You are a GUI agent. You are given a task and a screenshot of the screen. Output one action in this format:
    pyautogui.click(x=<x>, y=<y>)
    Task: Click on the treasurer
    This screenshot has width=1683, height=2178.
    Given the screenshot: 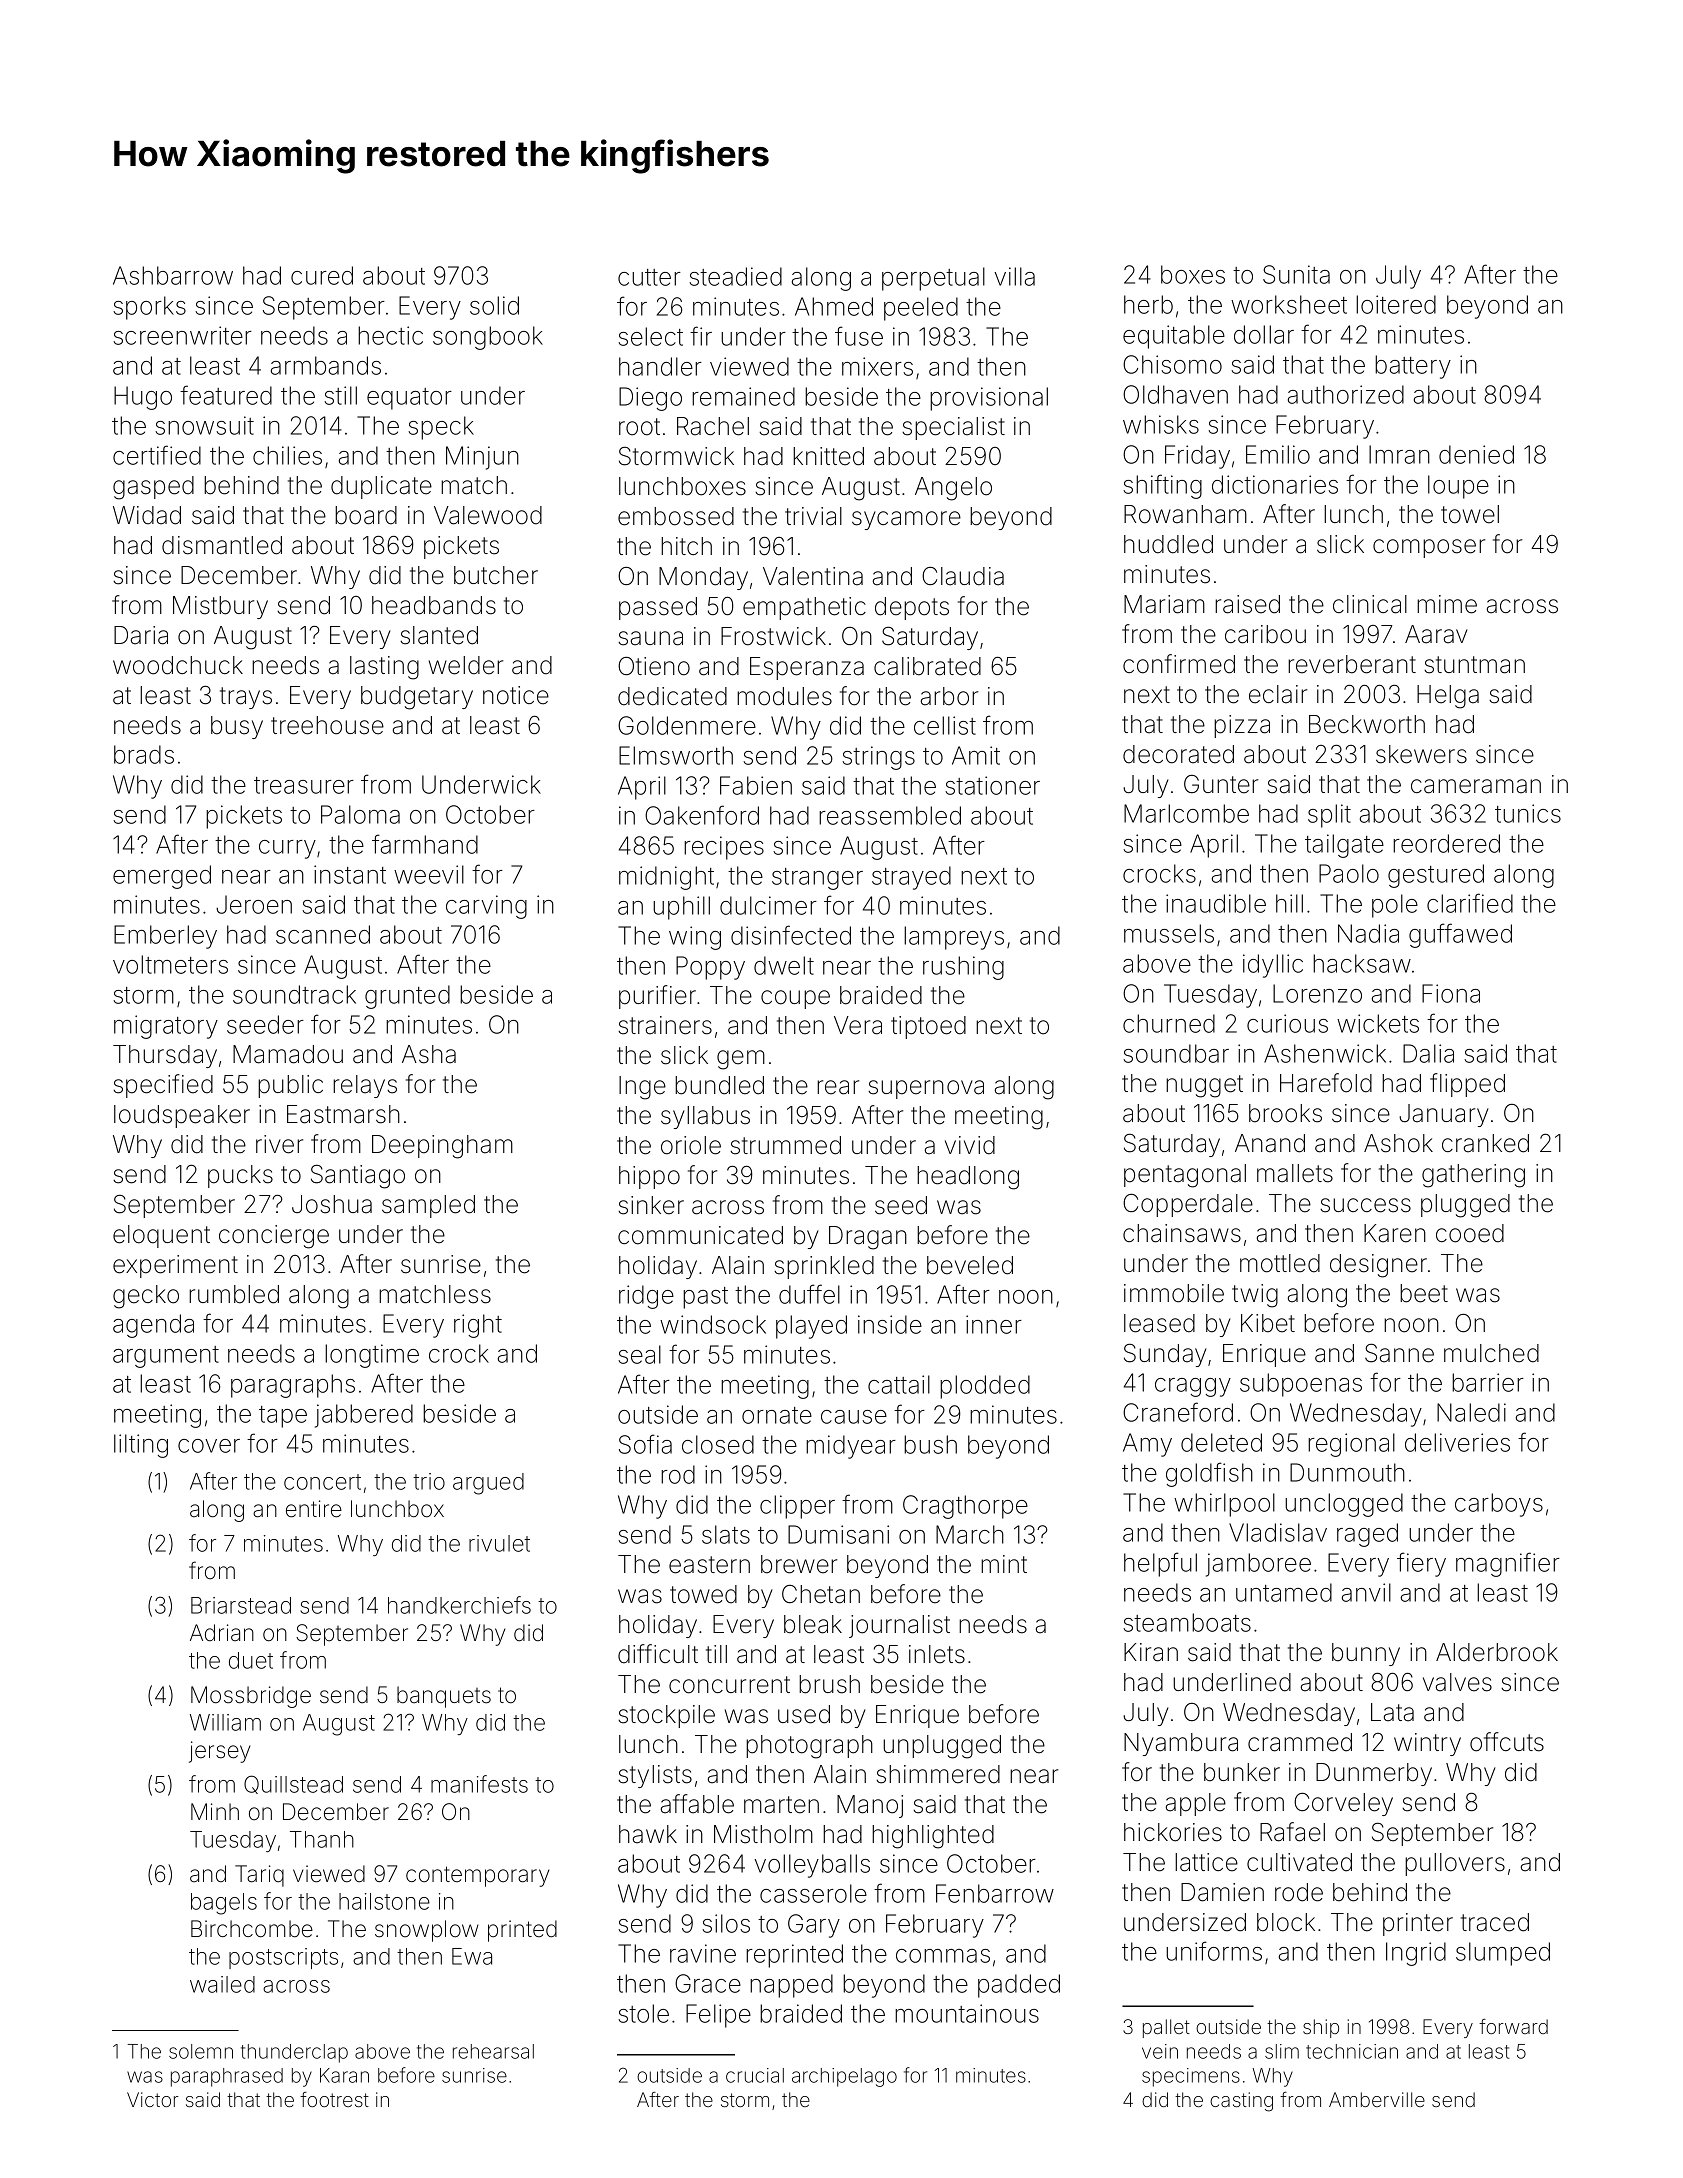 What is the action you would take?
    pyautogui.click(x=304, y=785)
